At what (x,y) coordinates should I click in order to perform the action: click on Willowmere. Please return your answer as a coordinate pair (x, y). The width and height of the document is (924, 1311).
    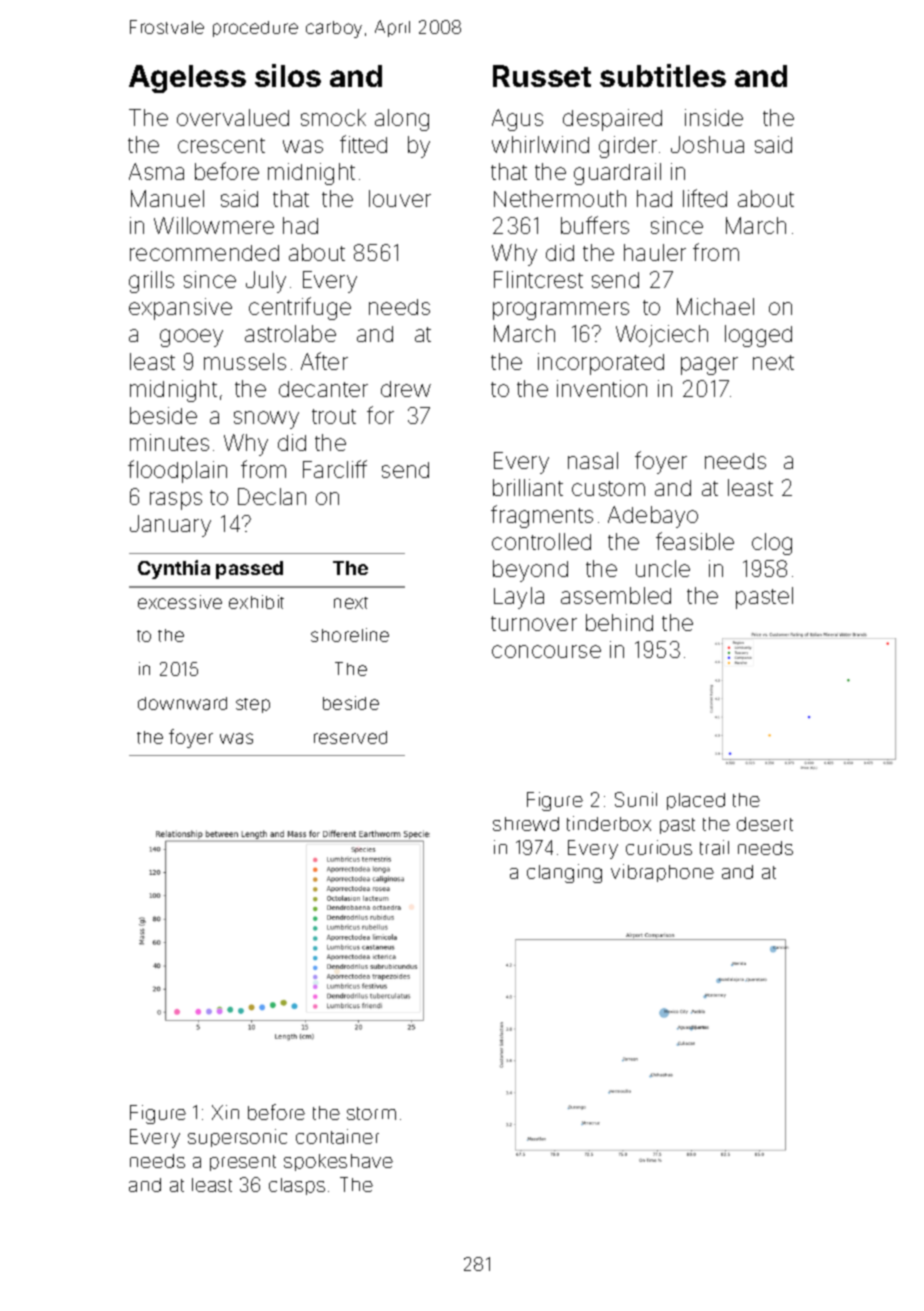
    Looking at the image, I should click on (214, 225).
